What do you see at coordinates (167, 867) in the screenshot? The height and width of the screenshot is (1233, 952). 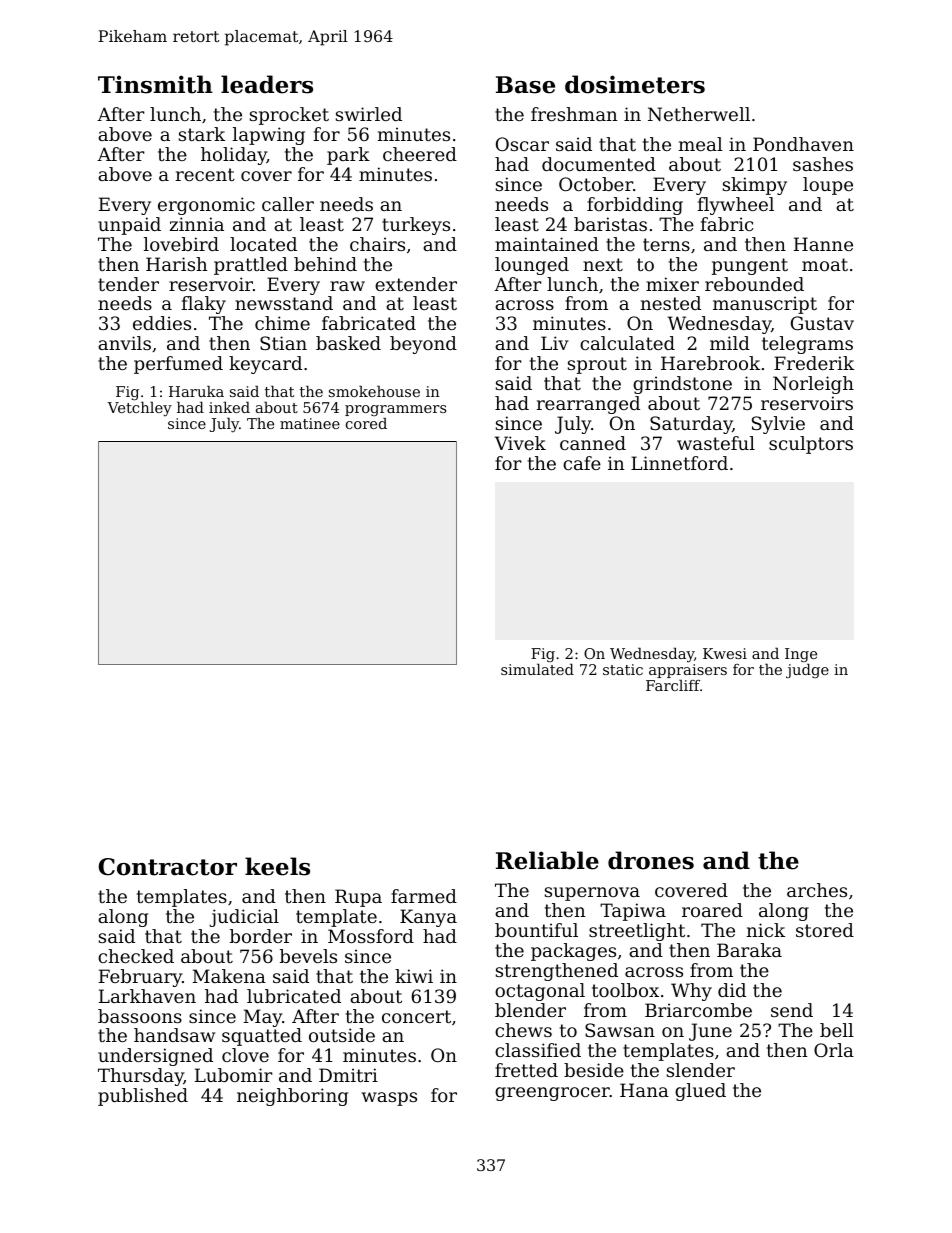 I see `Contractor` at bounding box center [167, 867].
